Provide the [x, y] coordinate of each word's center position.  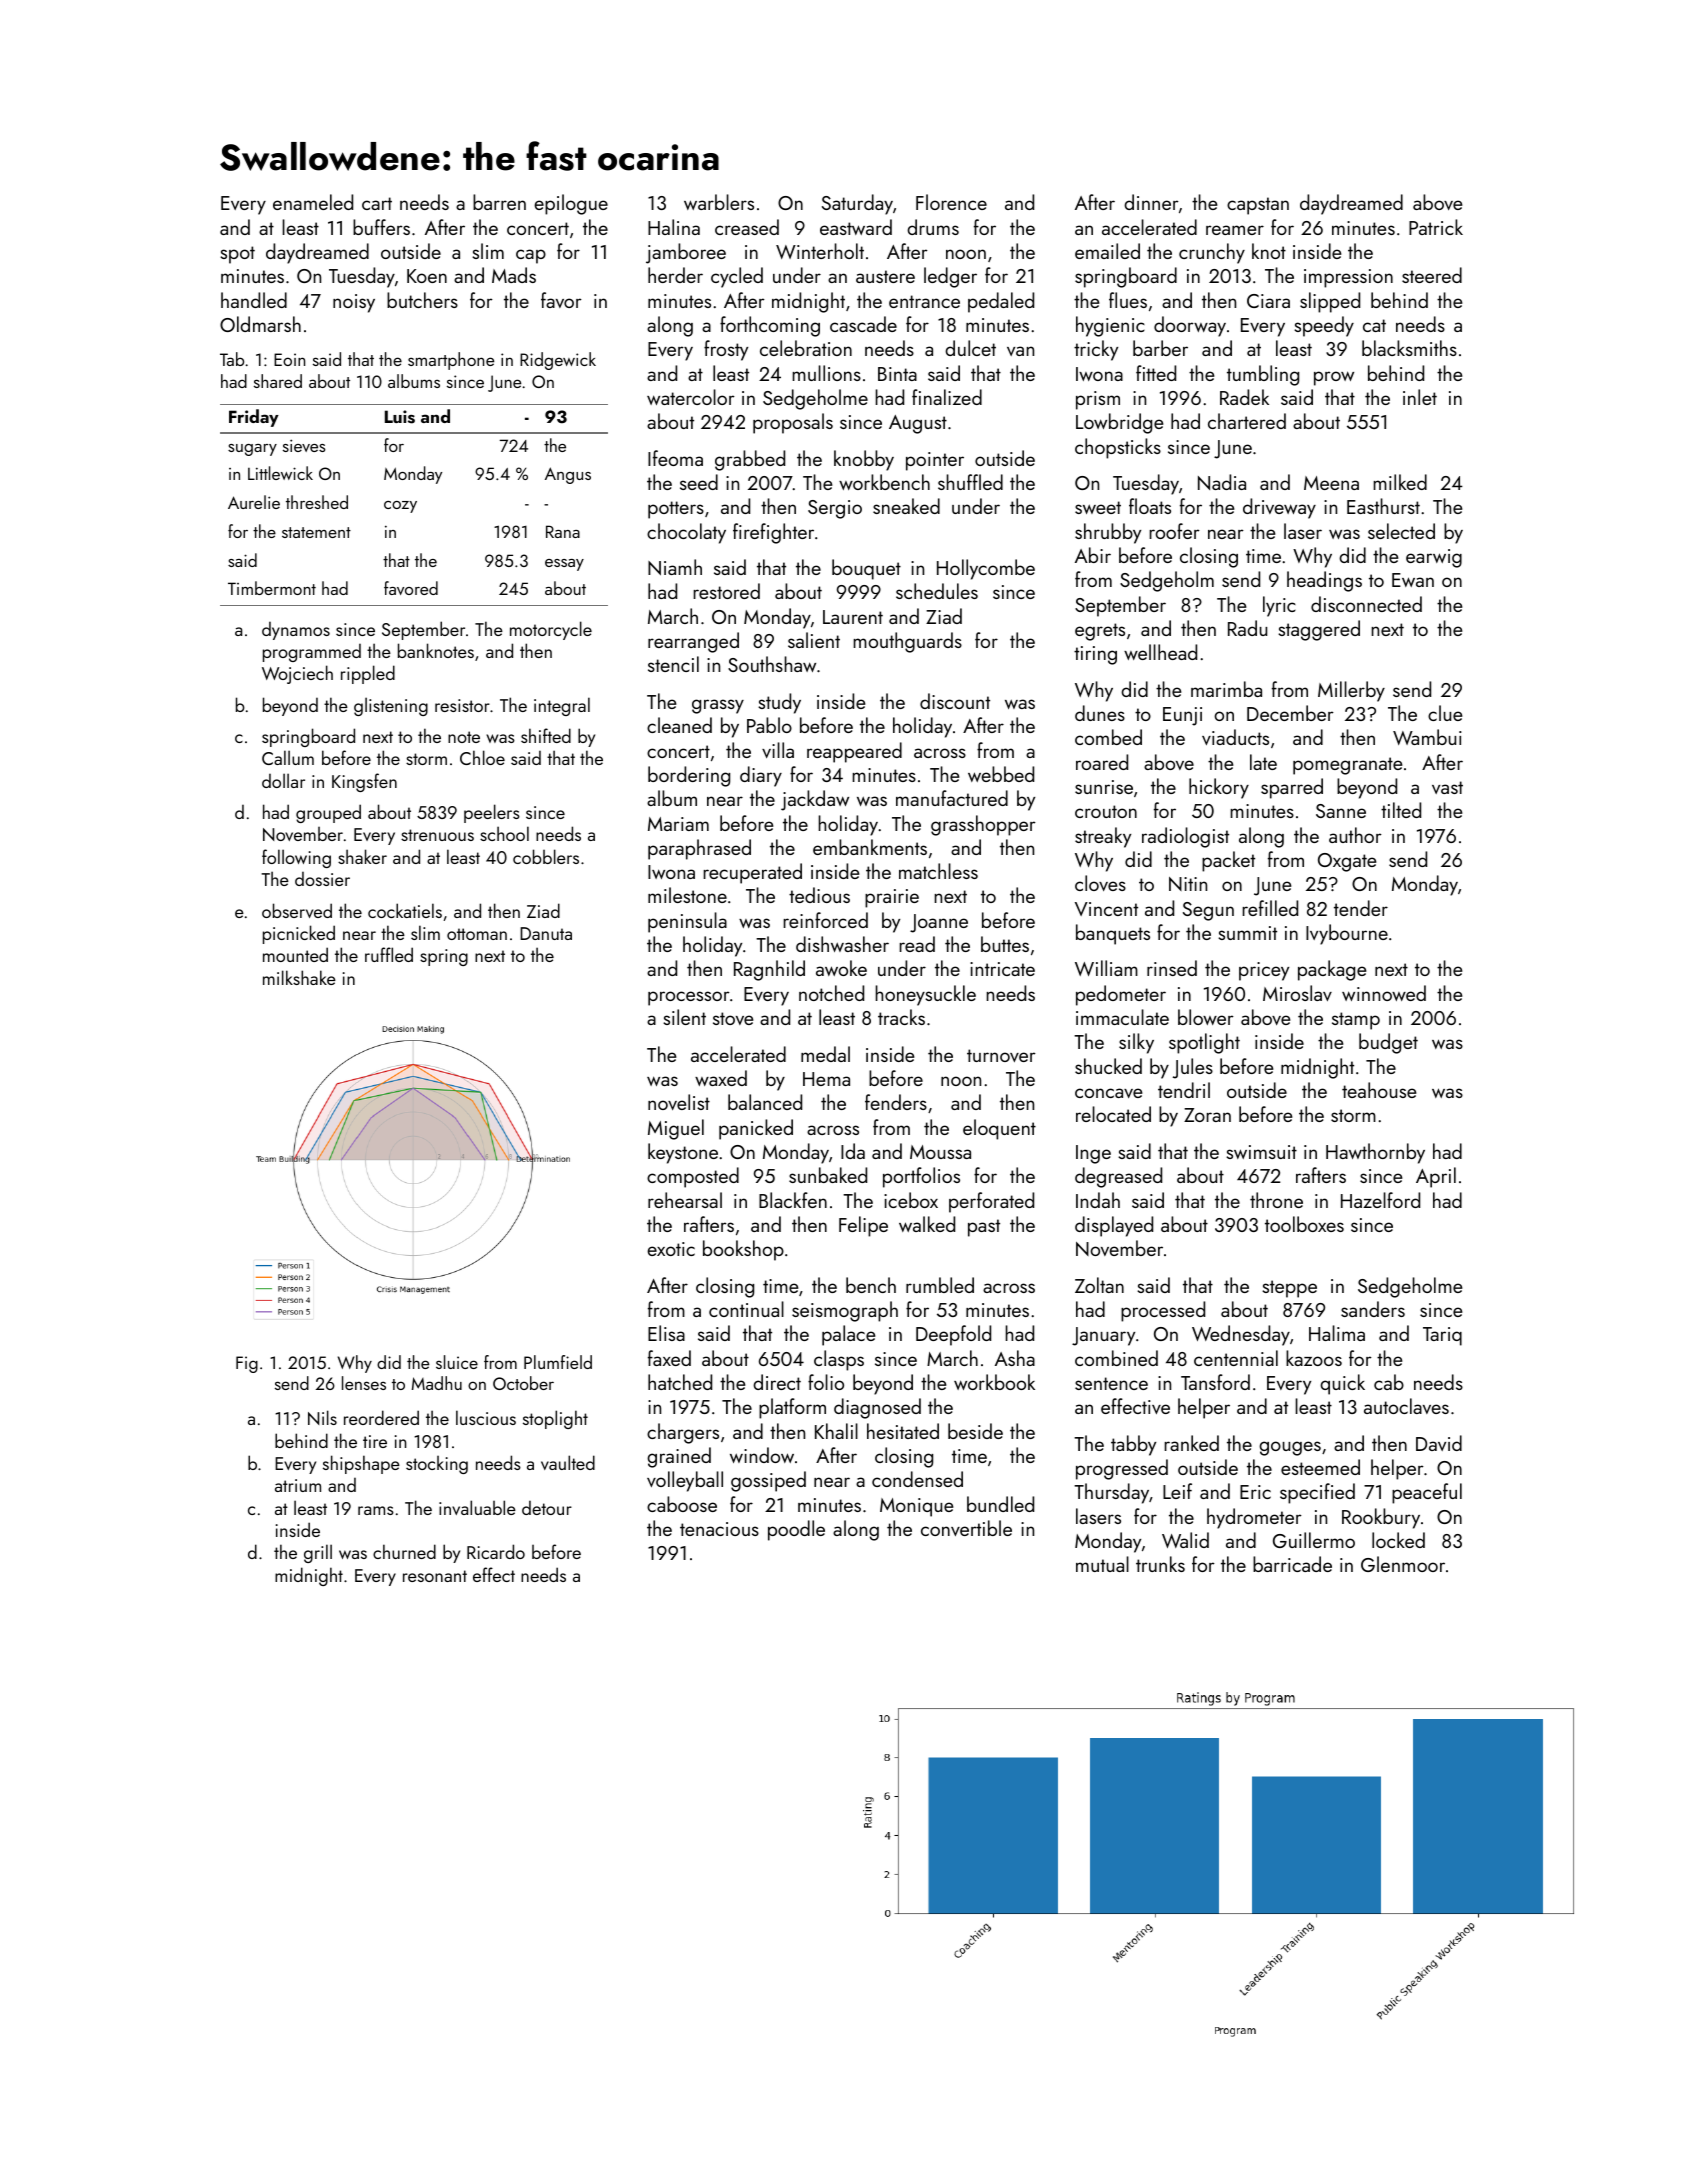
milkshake [299, 977]
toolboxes [1304, 1224]
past [984, 1228]
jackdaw [815, 800]
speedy [1324, 326]
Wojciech [297, 674]
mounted [295, 954]
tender [1361, 908]
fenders [896, 1102]
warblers [719, 202]
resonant [435, 1576]
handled [254, 300]
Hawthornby [1375, 1153]
